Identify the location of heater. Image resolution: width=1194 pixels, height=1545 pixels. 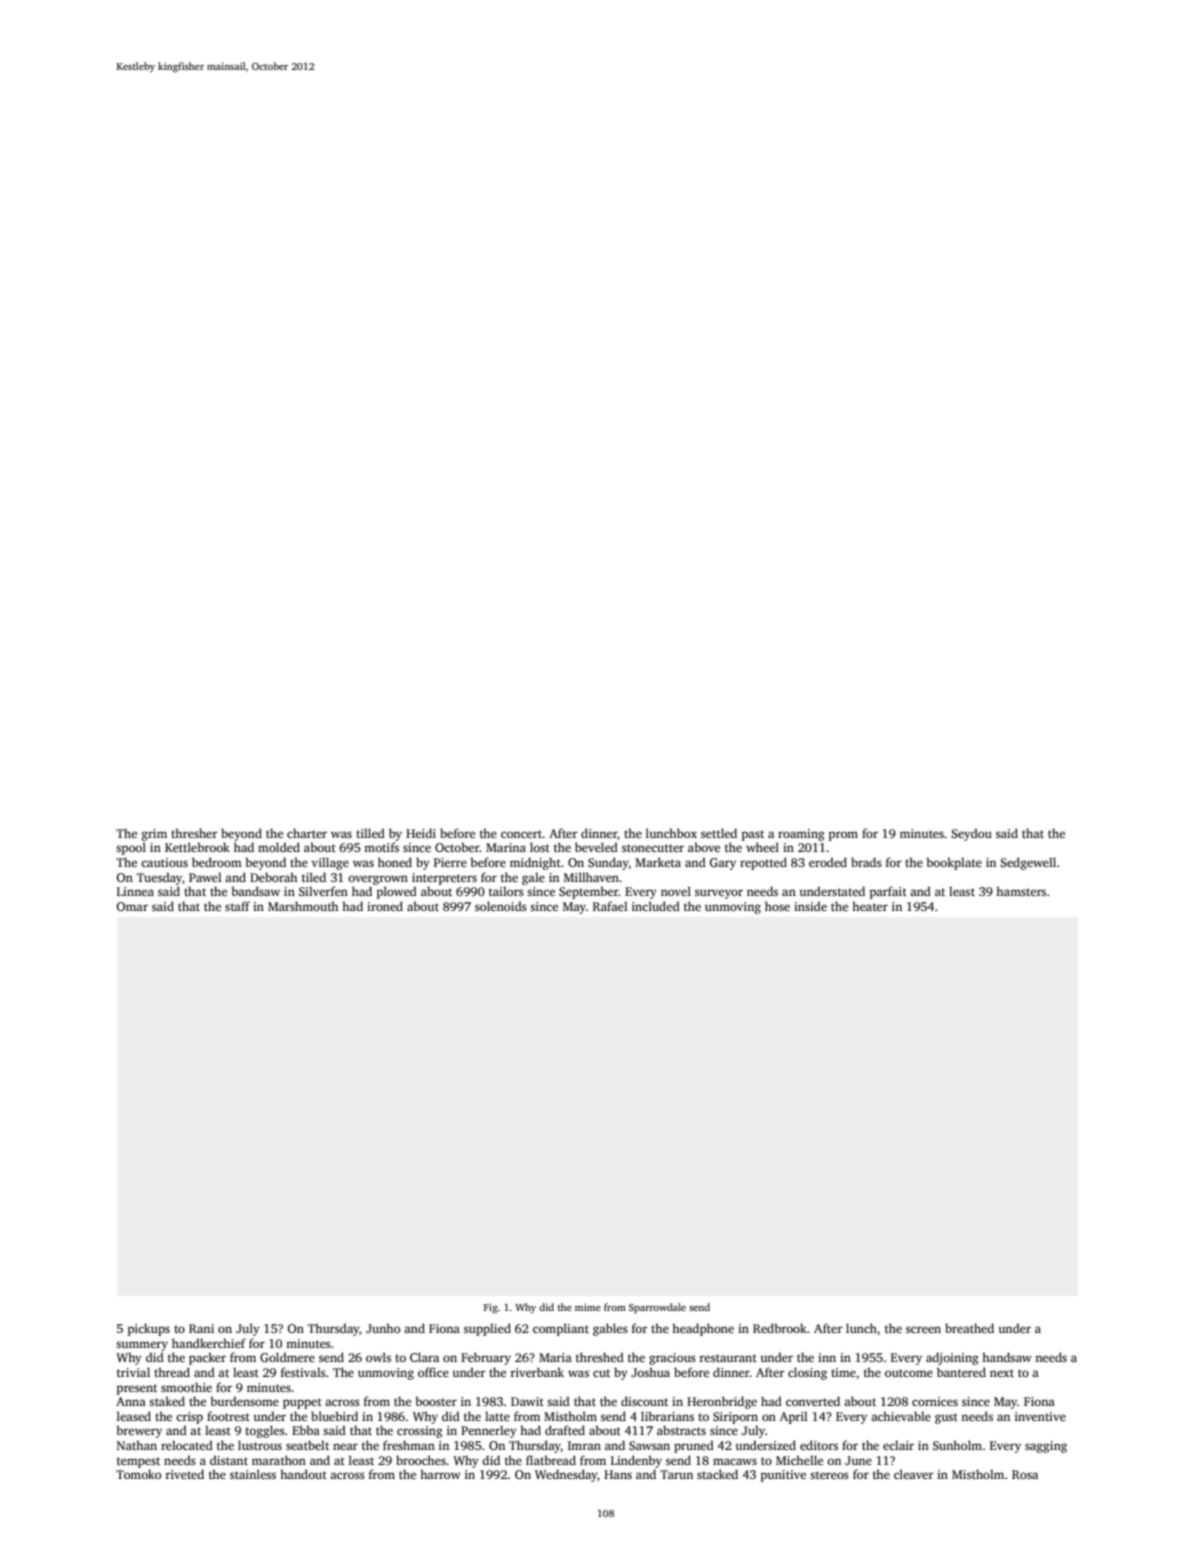
(870, 906).
